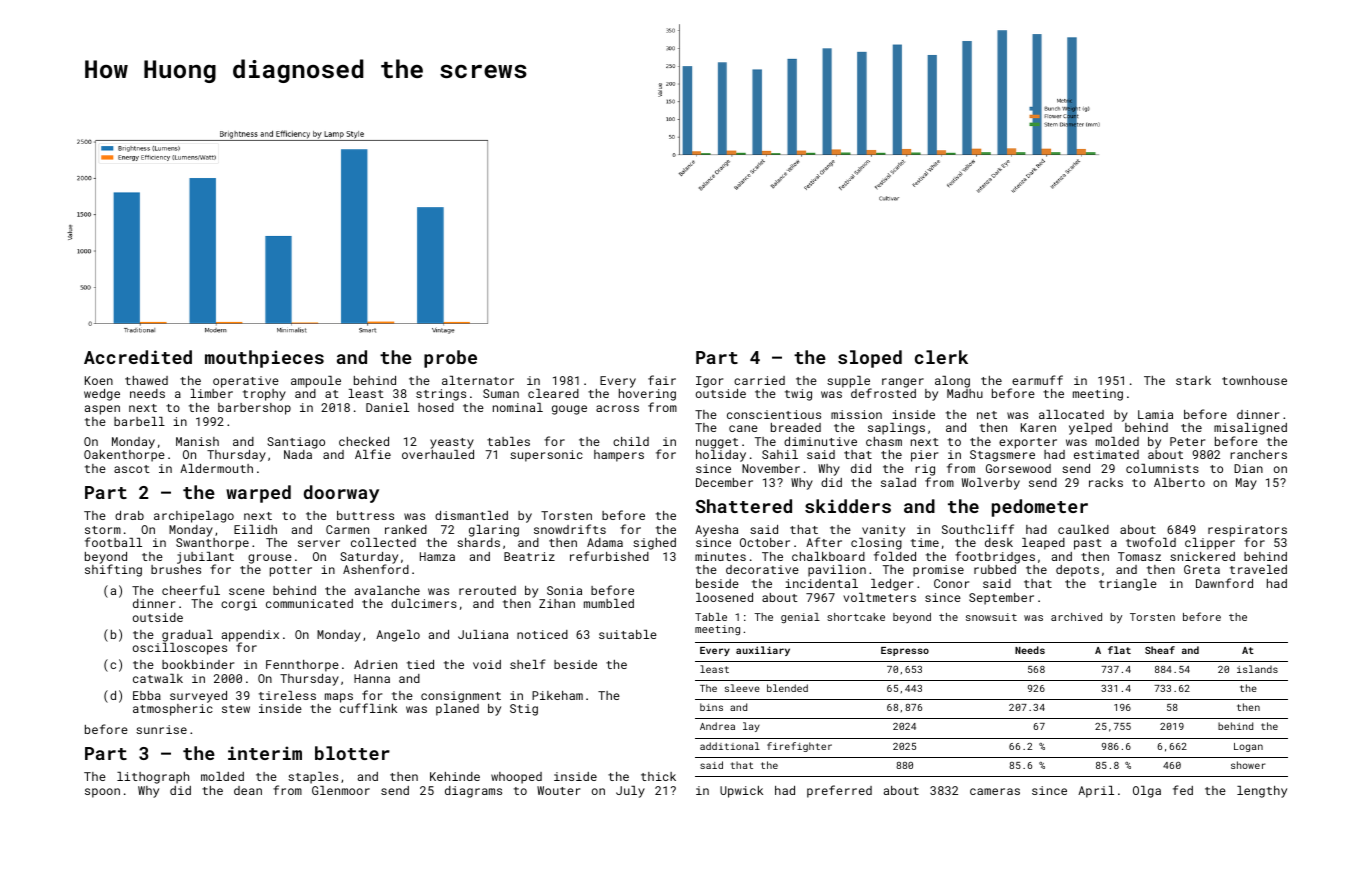 The width and height of the image is (1372, 887). Describe the element at coordinates (161, 729) in the image. I see `sunrise` at that location.
